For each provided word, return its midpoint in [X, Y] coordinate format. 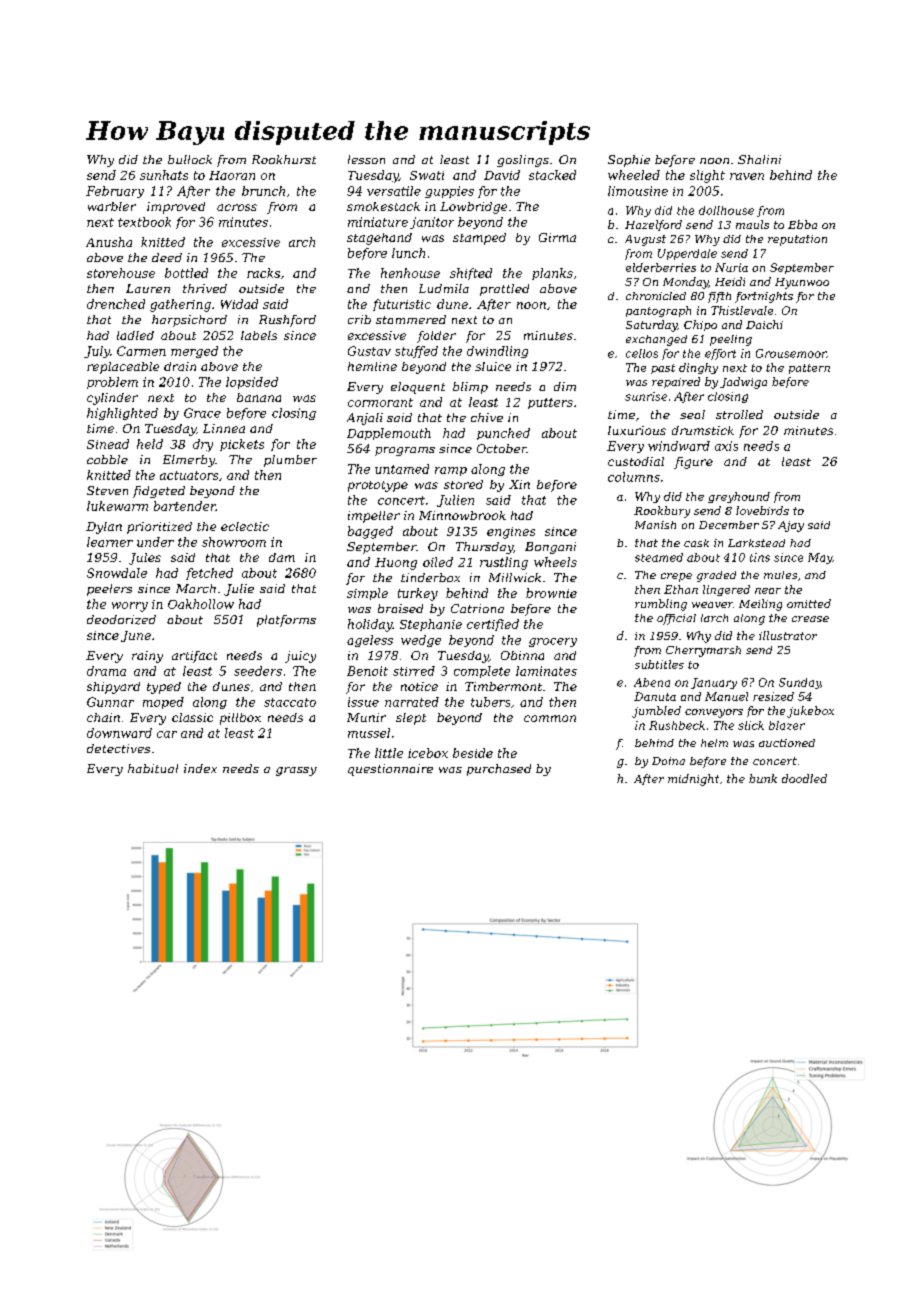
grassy [296, 771]
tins [760, 557]
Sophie [629, 161]
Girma [557, 237]
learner [110, 542]
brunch [263, 191]
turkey [418, 594]
